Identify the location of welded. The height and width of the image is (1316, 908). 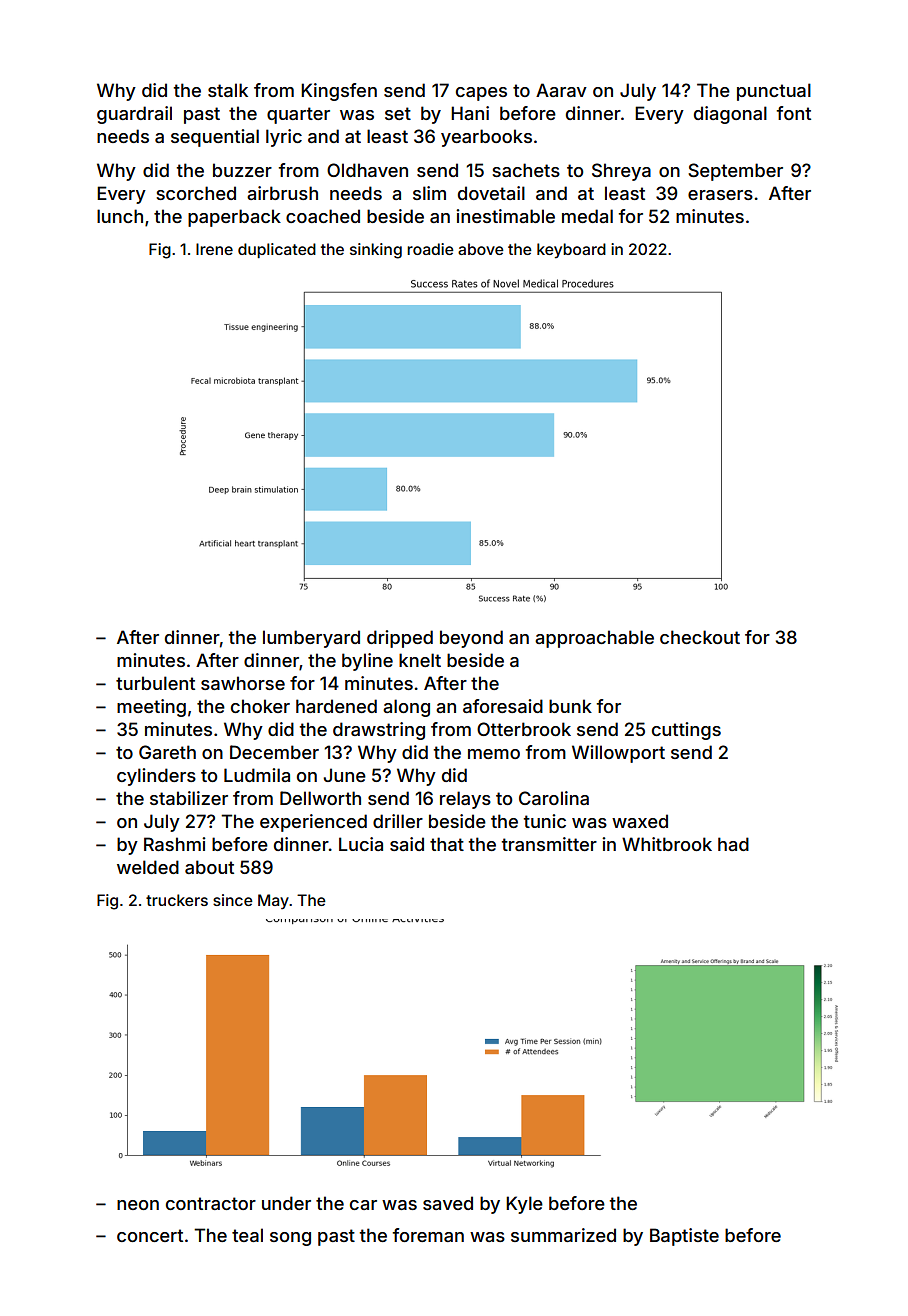
(148, 867).
